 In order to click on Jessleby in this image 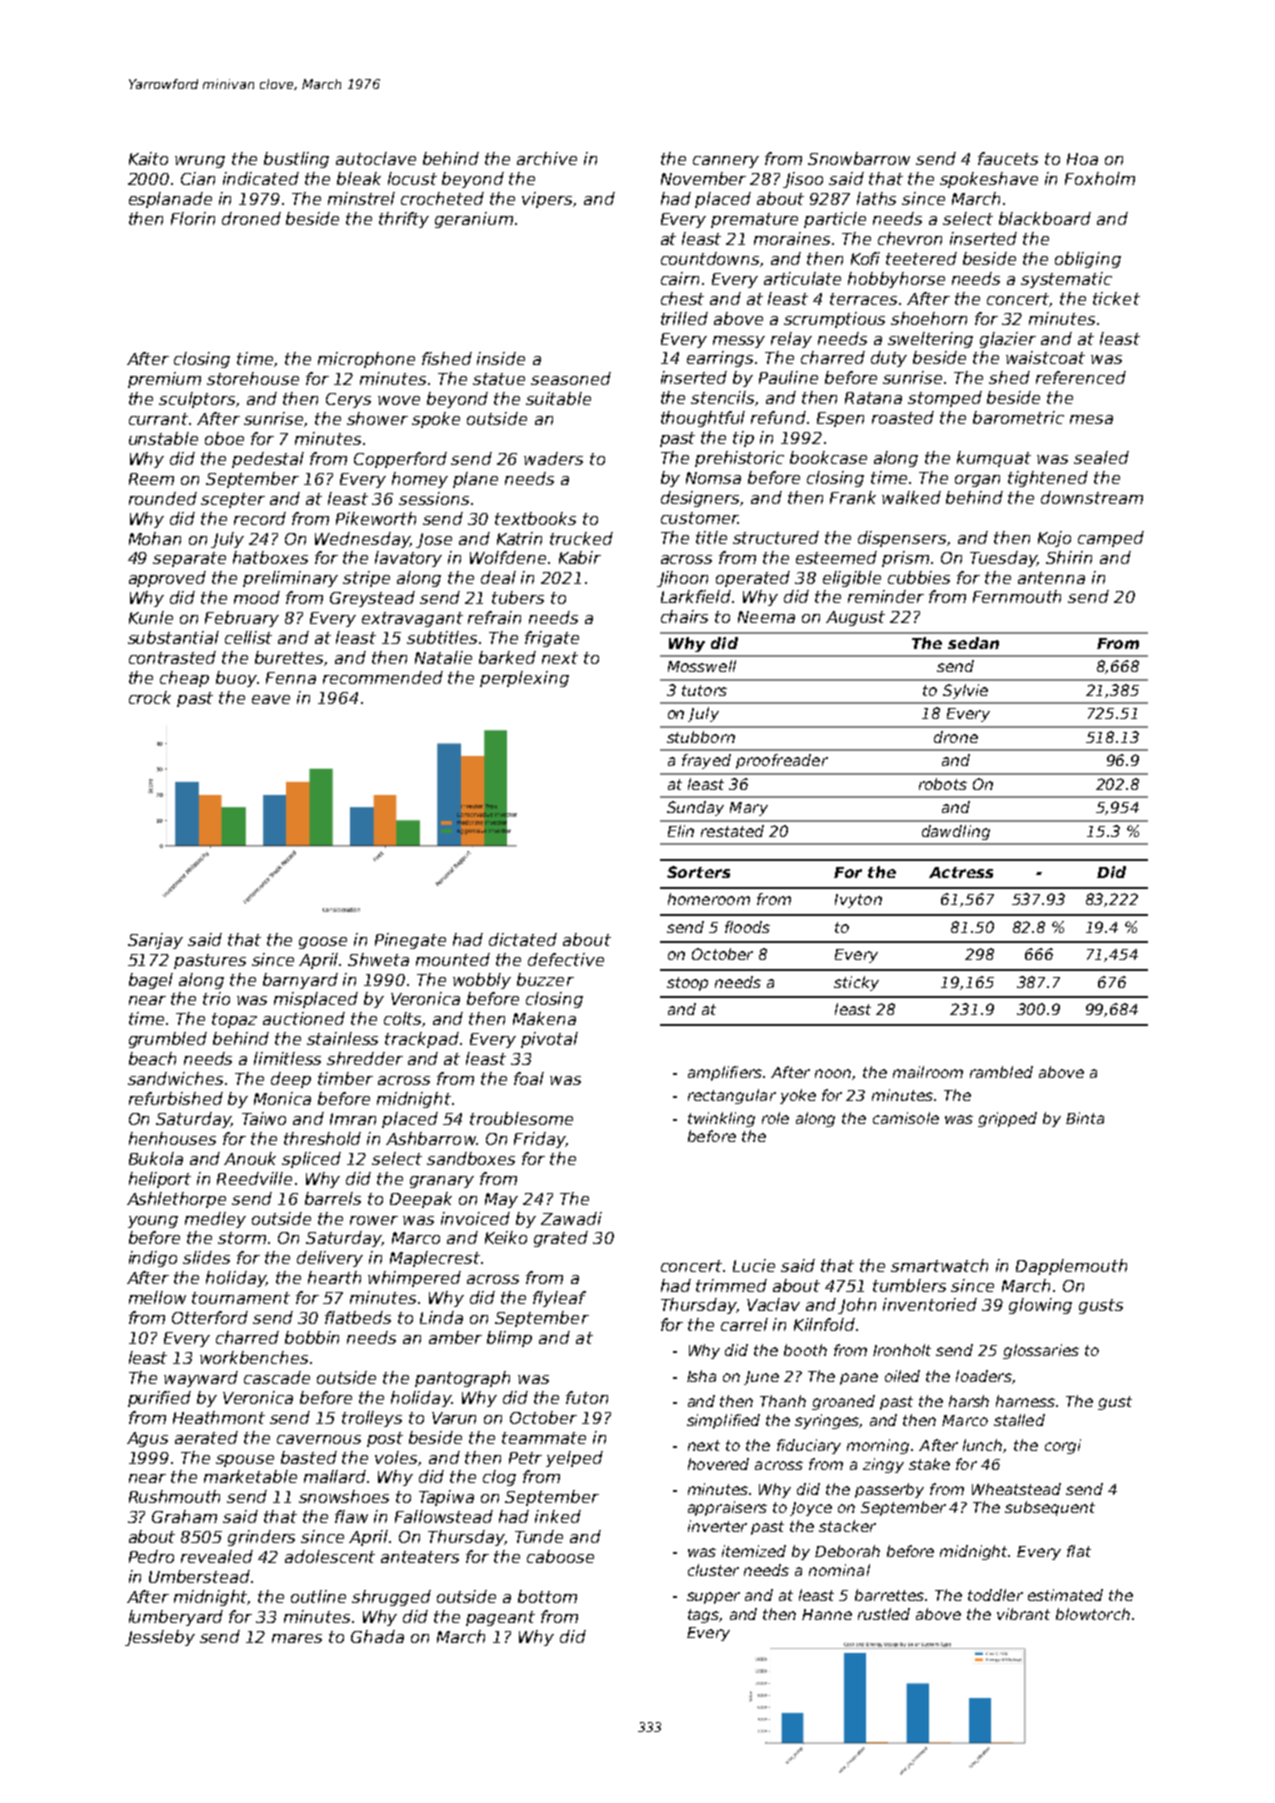, I will do `click(160, 1638)`.
